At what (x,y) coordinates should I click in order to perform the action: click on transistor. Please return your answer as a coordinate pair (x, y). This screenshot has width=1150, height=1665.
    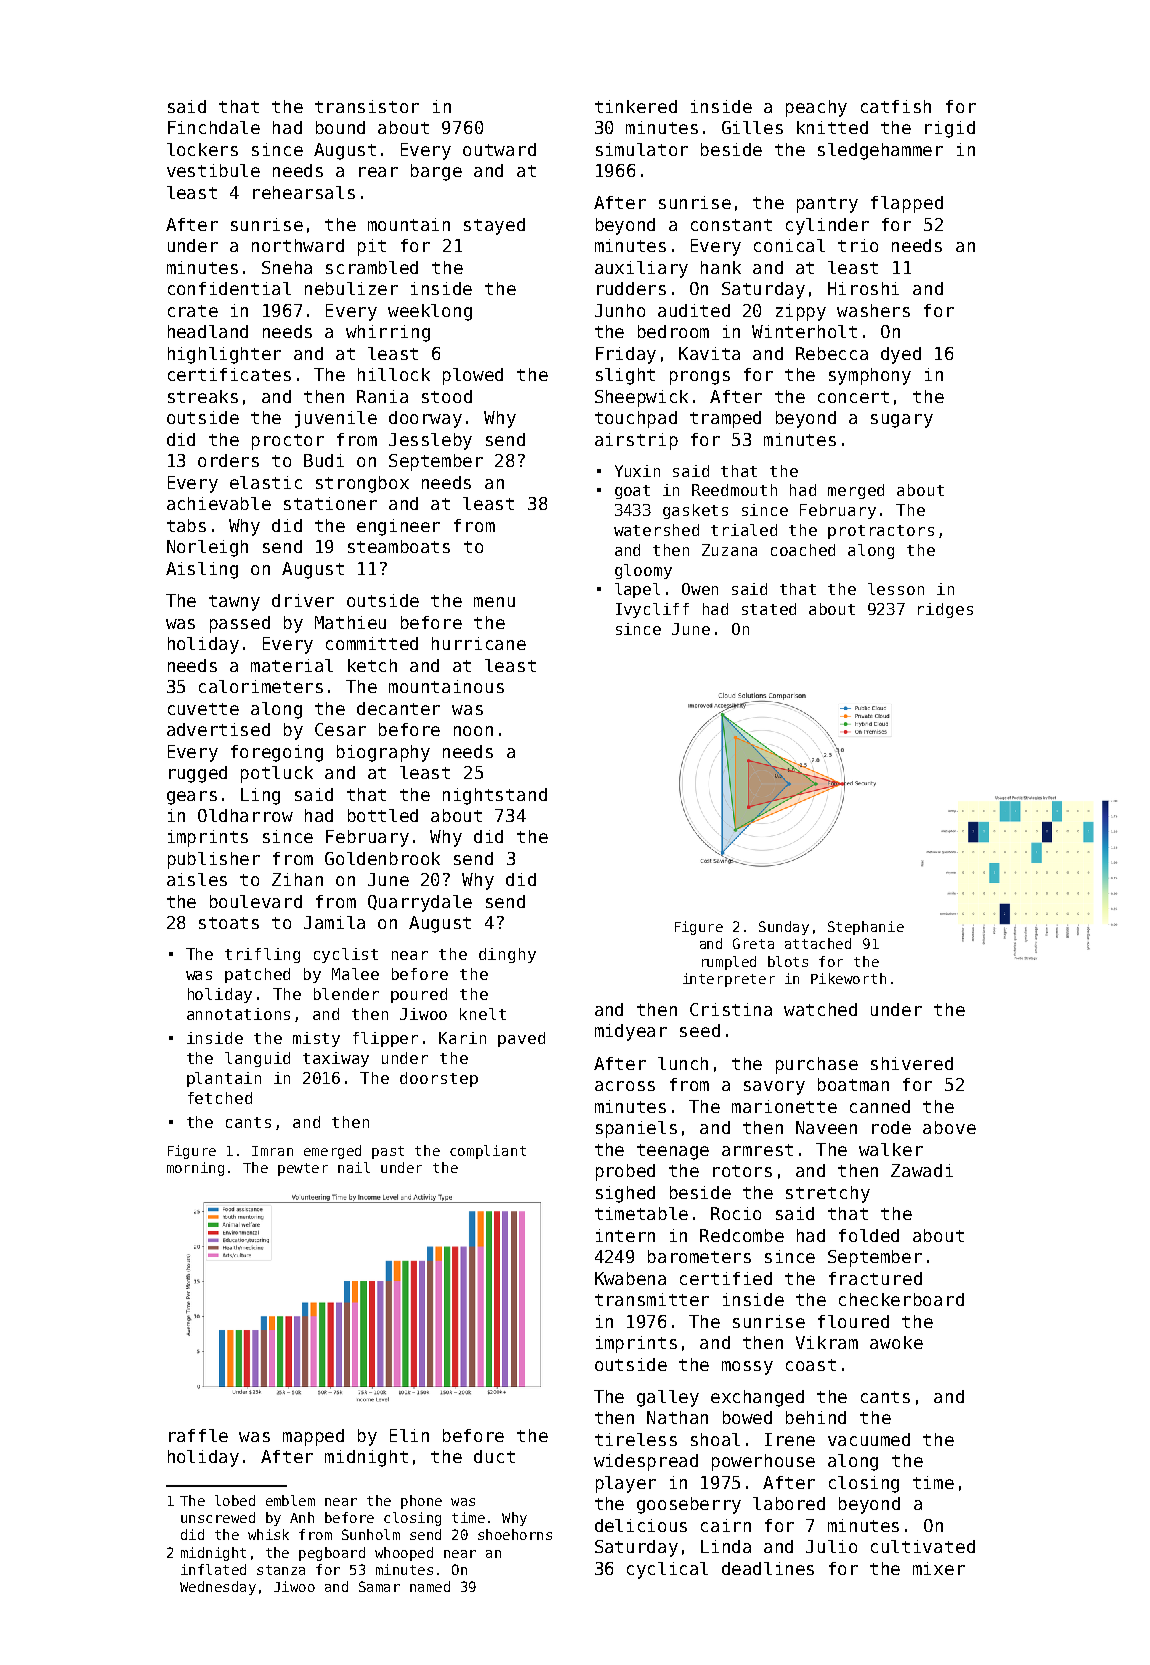
    Looking at the image, I should click on (367, 106).
